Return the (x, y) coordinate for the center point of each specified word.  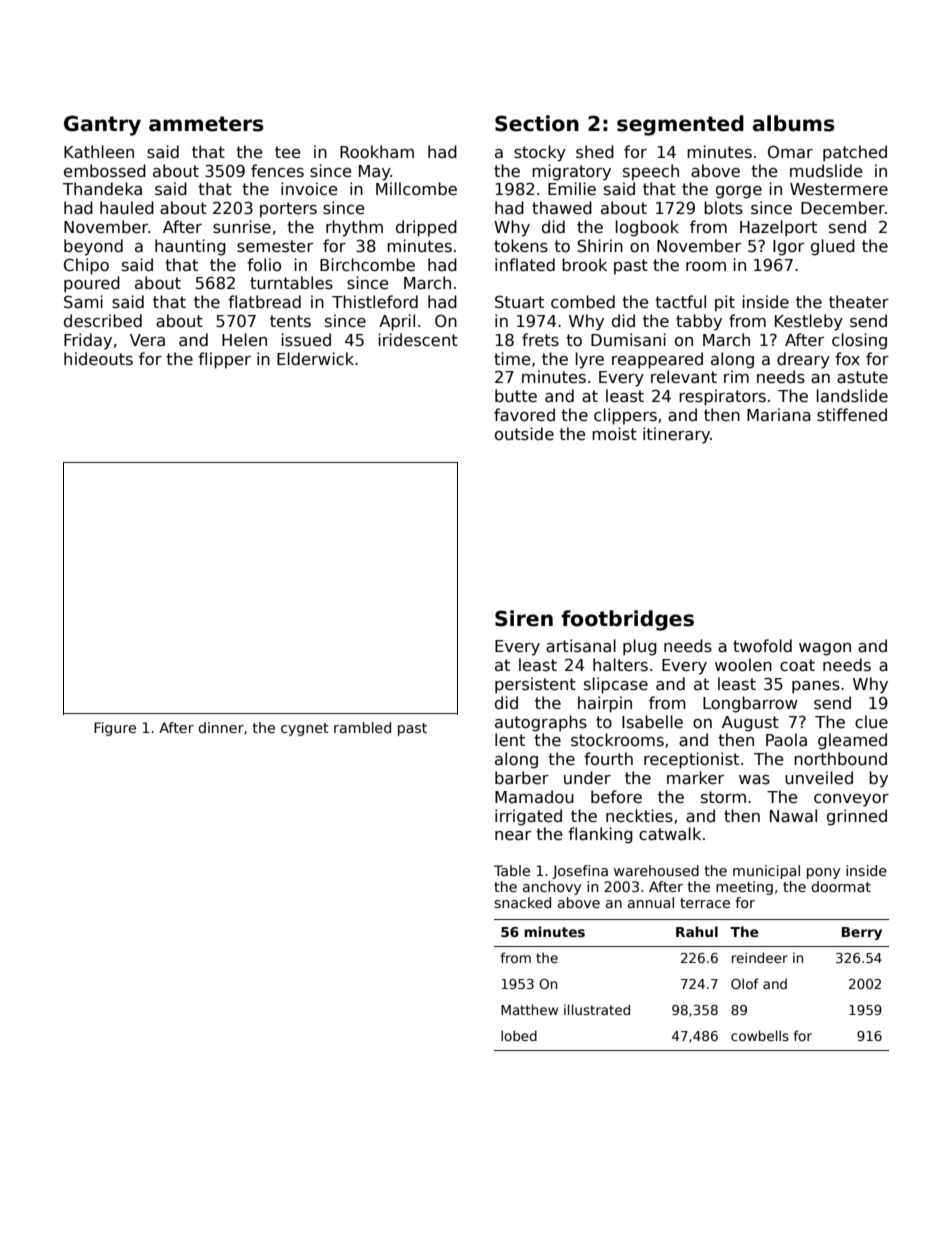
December (843, 207)
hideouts (98, 358)
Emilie (572, 188)
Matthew (529, 1009)
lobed (519, 1035)
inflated (525, 265)
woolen (743, 664)
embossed (105, 171)
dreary (803, 360)
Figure (115, 729)
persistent (535, 685)
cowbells (760, 1035)
